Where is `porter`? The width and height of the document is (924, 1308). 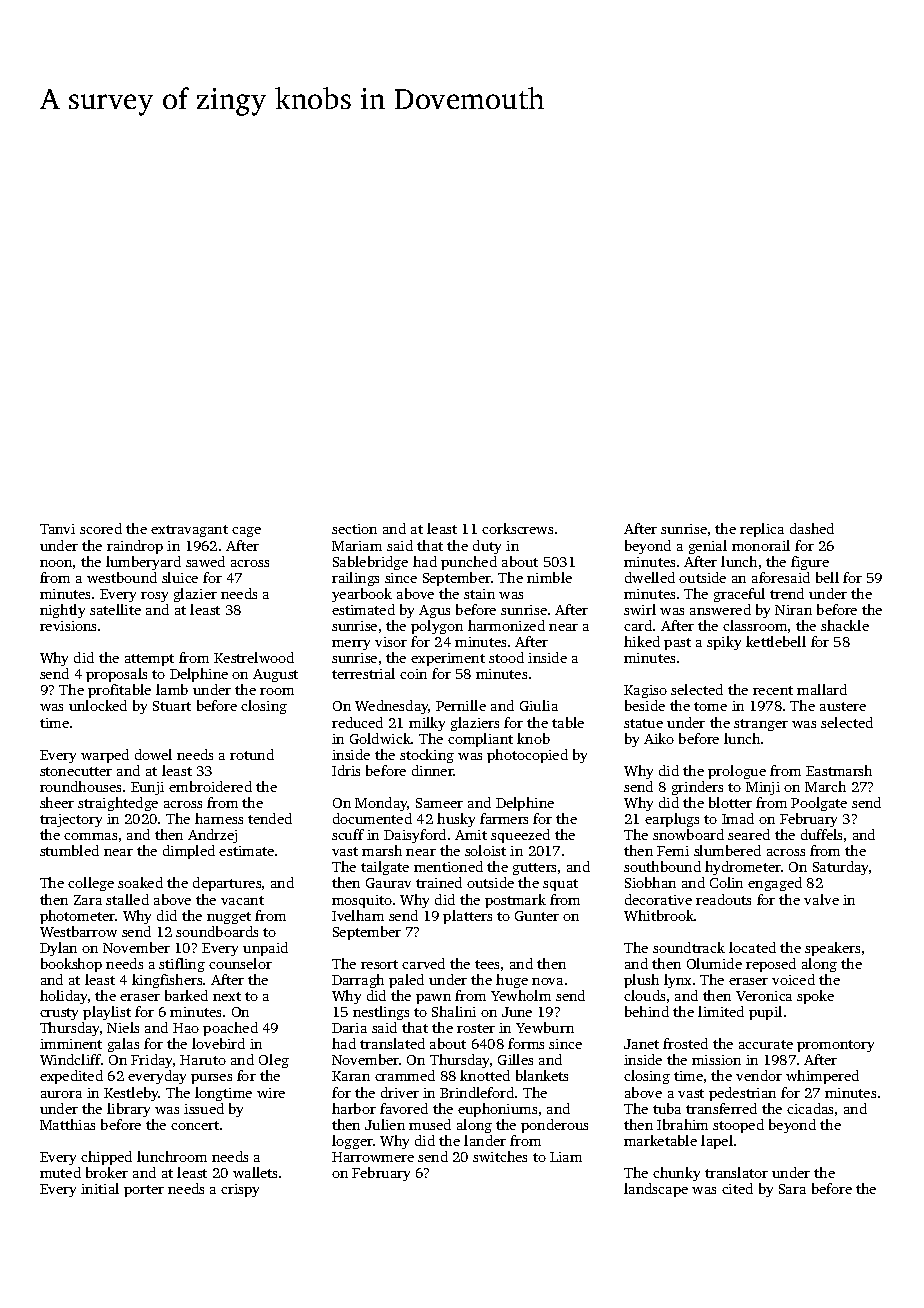 porter is located at coordinates (144, 1191).
